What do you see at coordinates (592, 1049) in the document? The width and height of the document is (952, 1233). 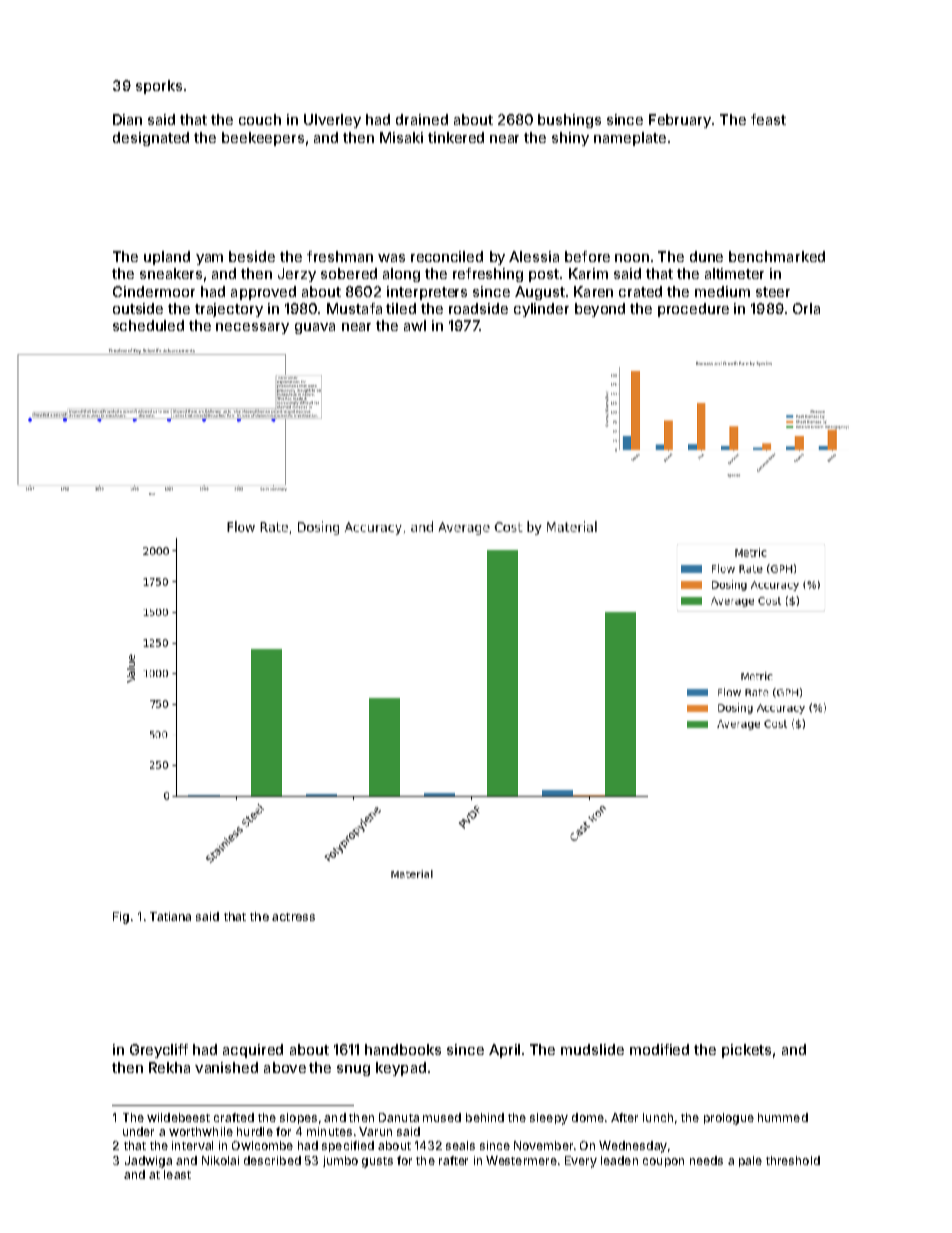 I see `mudslide` at bounding box center [592, 1049].
